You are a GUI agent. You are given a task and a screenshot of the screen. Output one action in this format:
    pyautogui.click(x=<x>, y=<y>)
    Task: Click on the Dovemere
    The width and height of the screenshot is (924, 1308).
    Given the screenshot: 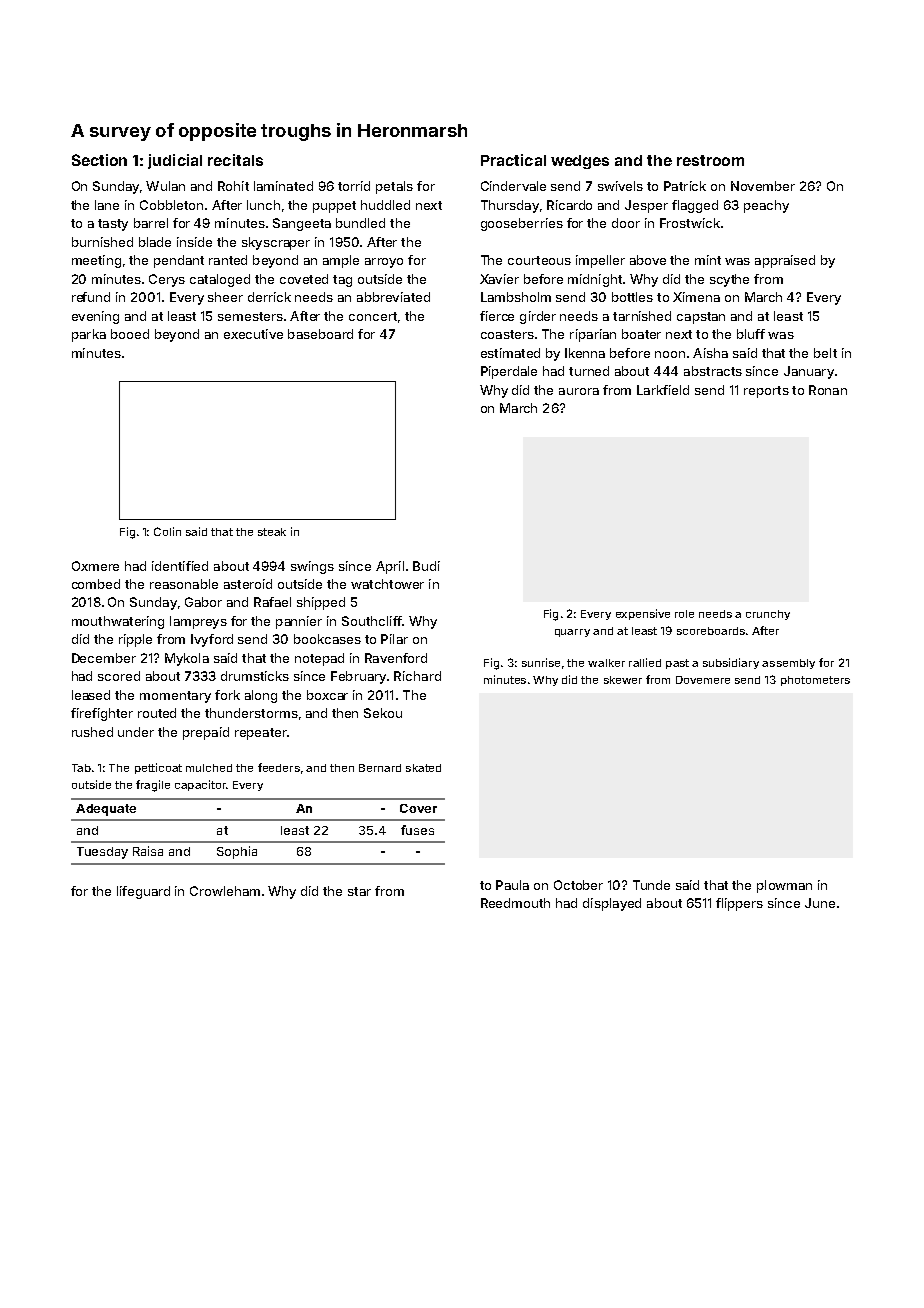 What is the action you would take?
    pyautogui.click(x=703, y=680)
